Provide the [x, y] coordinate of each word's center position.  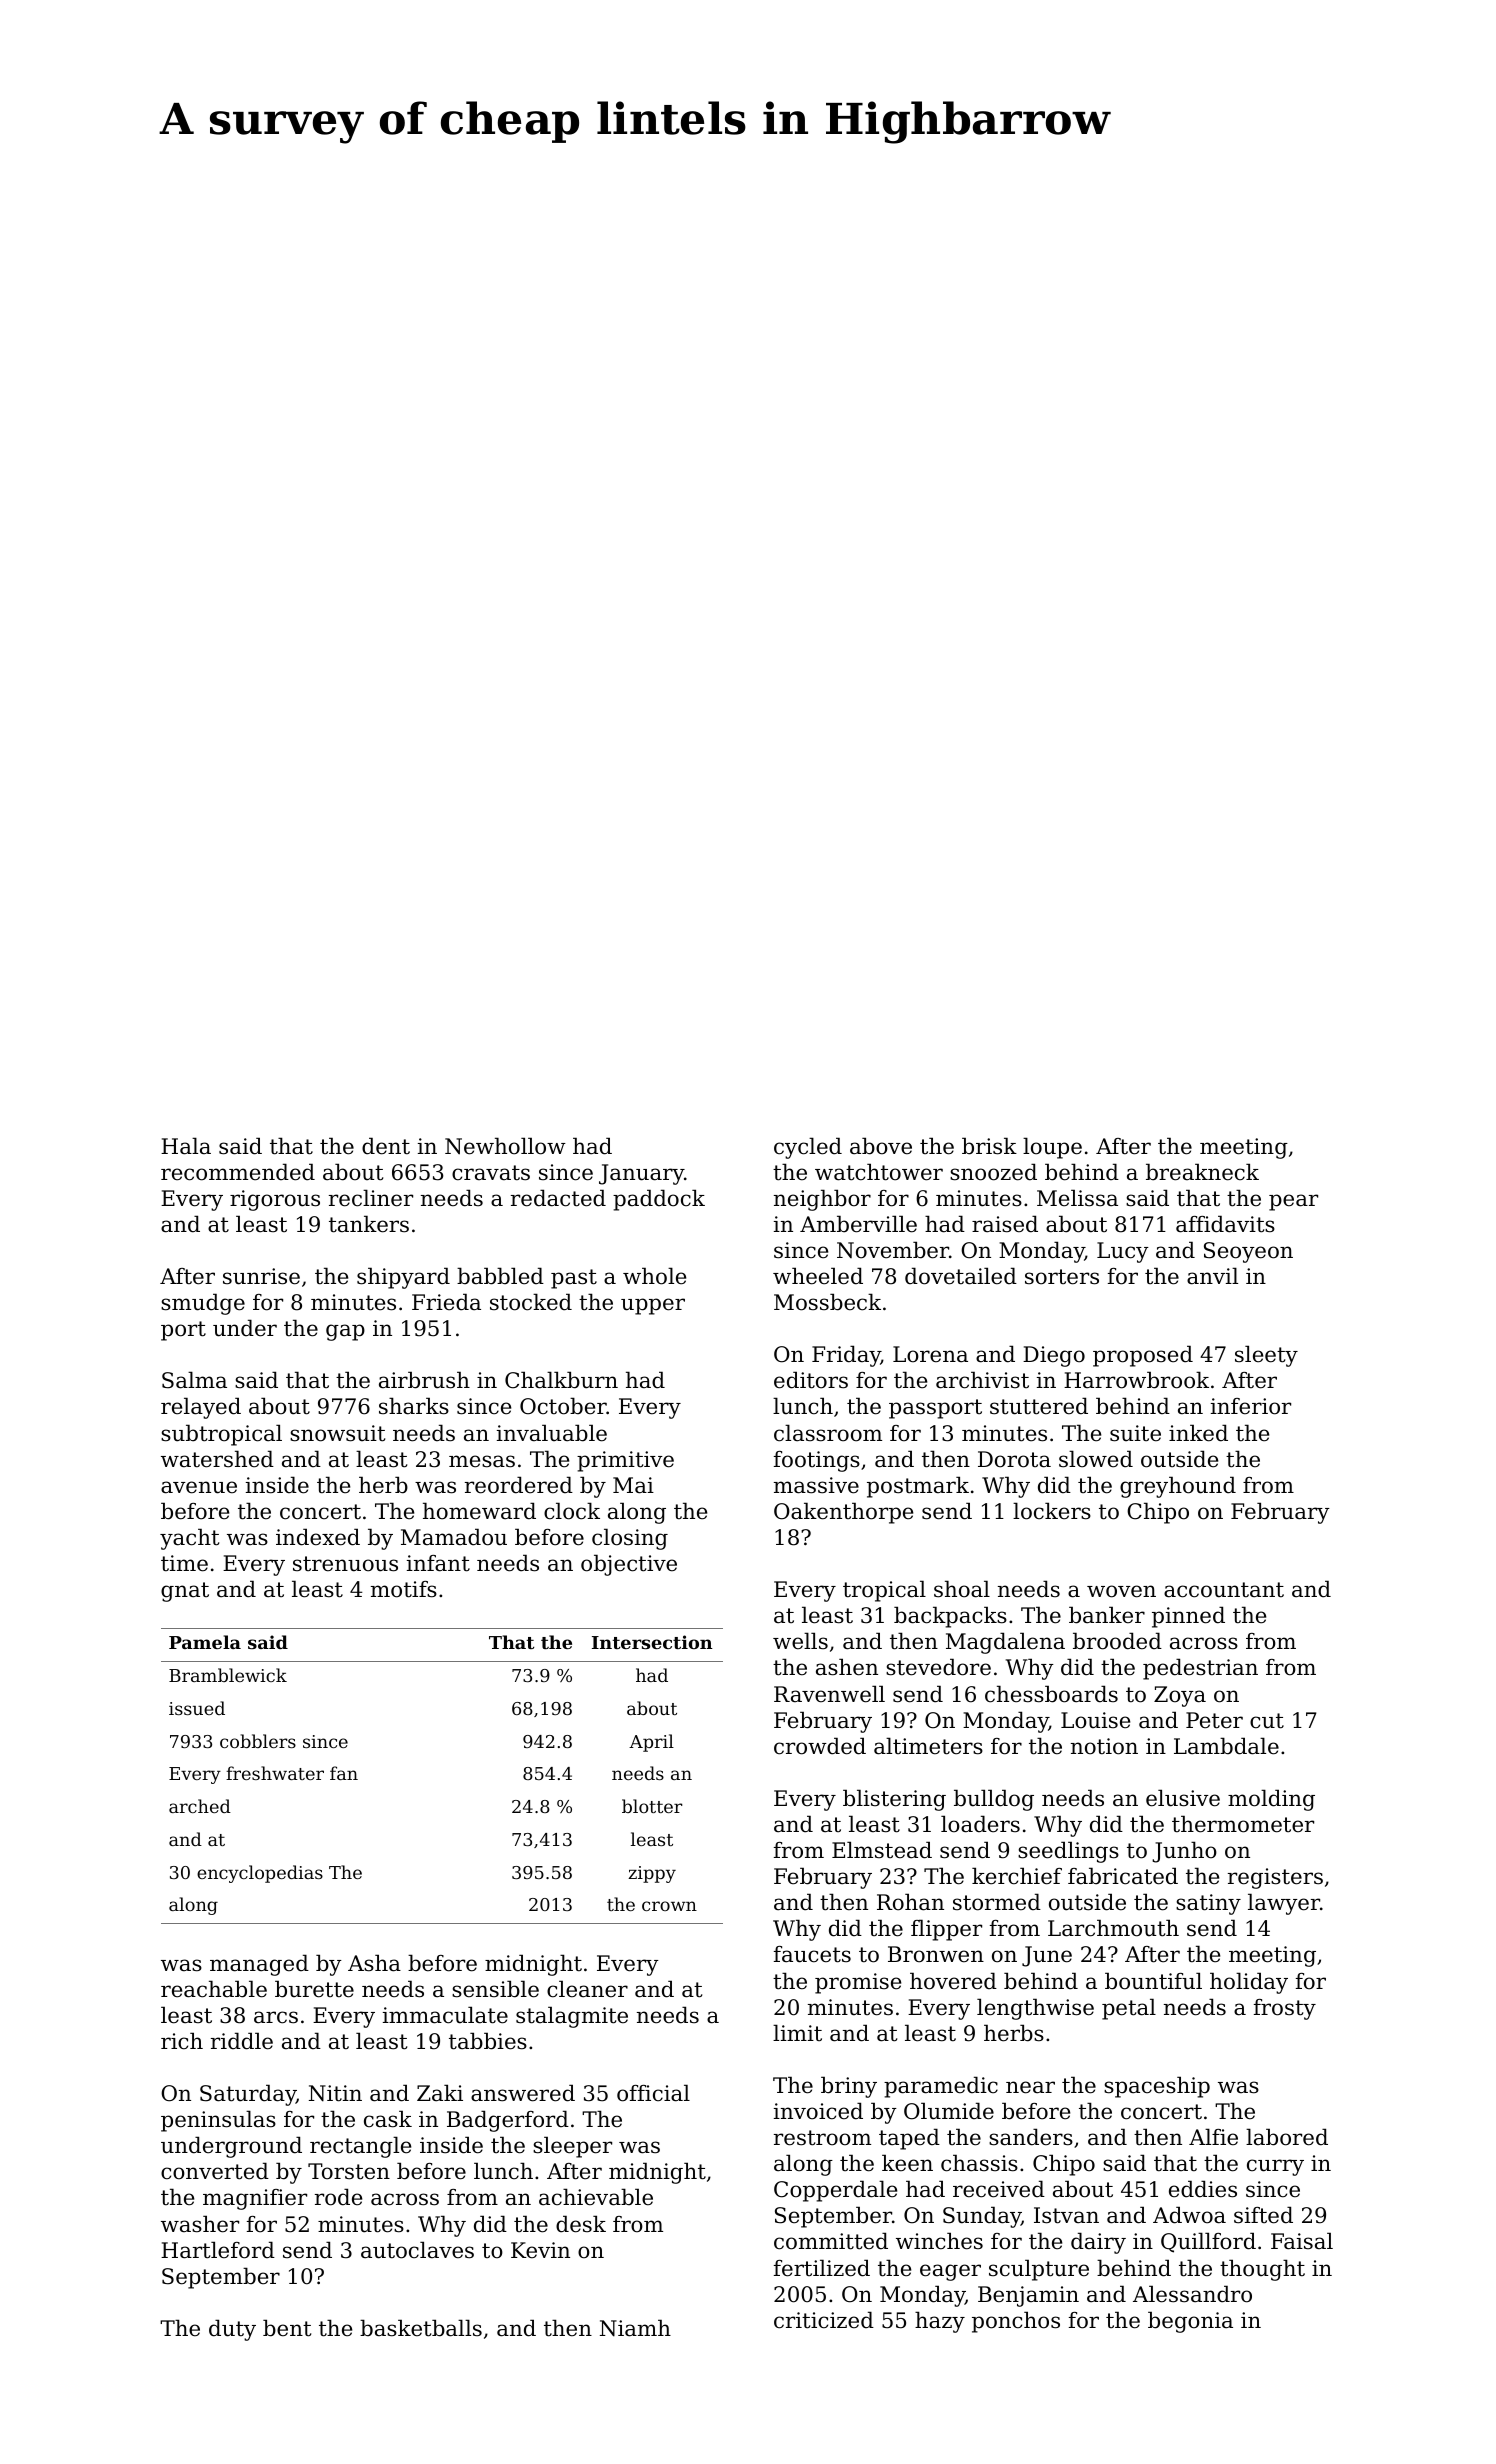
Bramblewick [228, 1675]
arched [200, 1806]
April [651, 1743]
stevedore [938, 1667]
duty [232, 2330]
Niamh [635, 2328]
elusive [1183, 1798]
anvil [1212, 1276]
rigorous [275, 1200]
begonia [1190, 2322]
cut [1267, 1721]
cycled [808, 1148]
